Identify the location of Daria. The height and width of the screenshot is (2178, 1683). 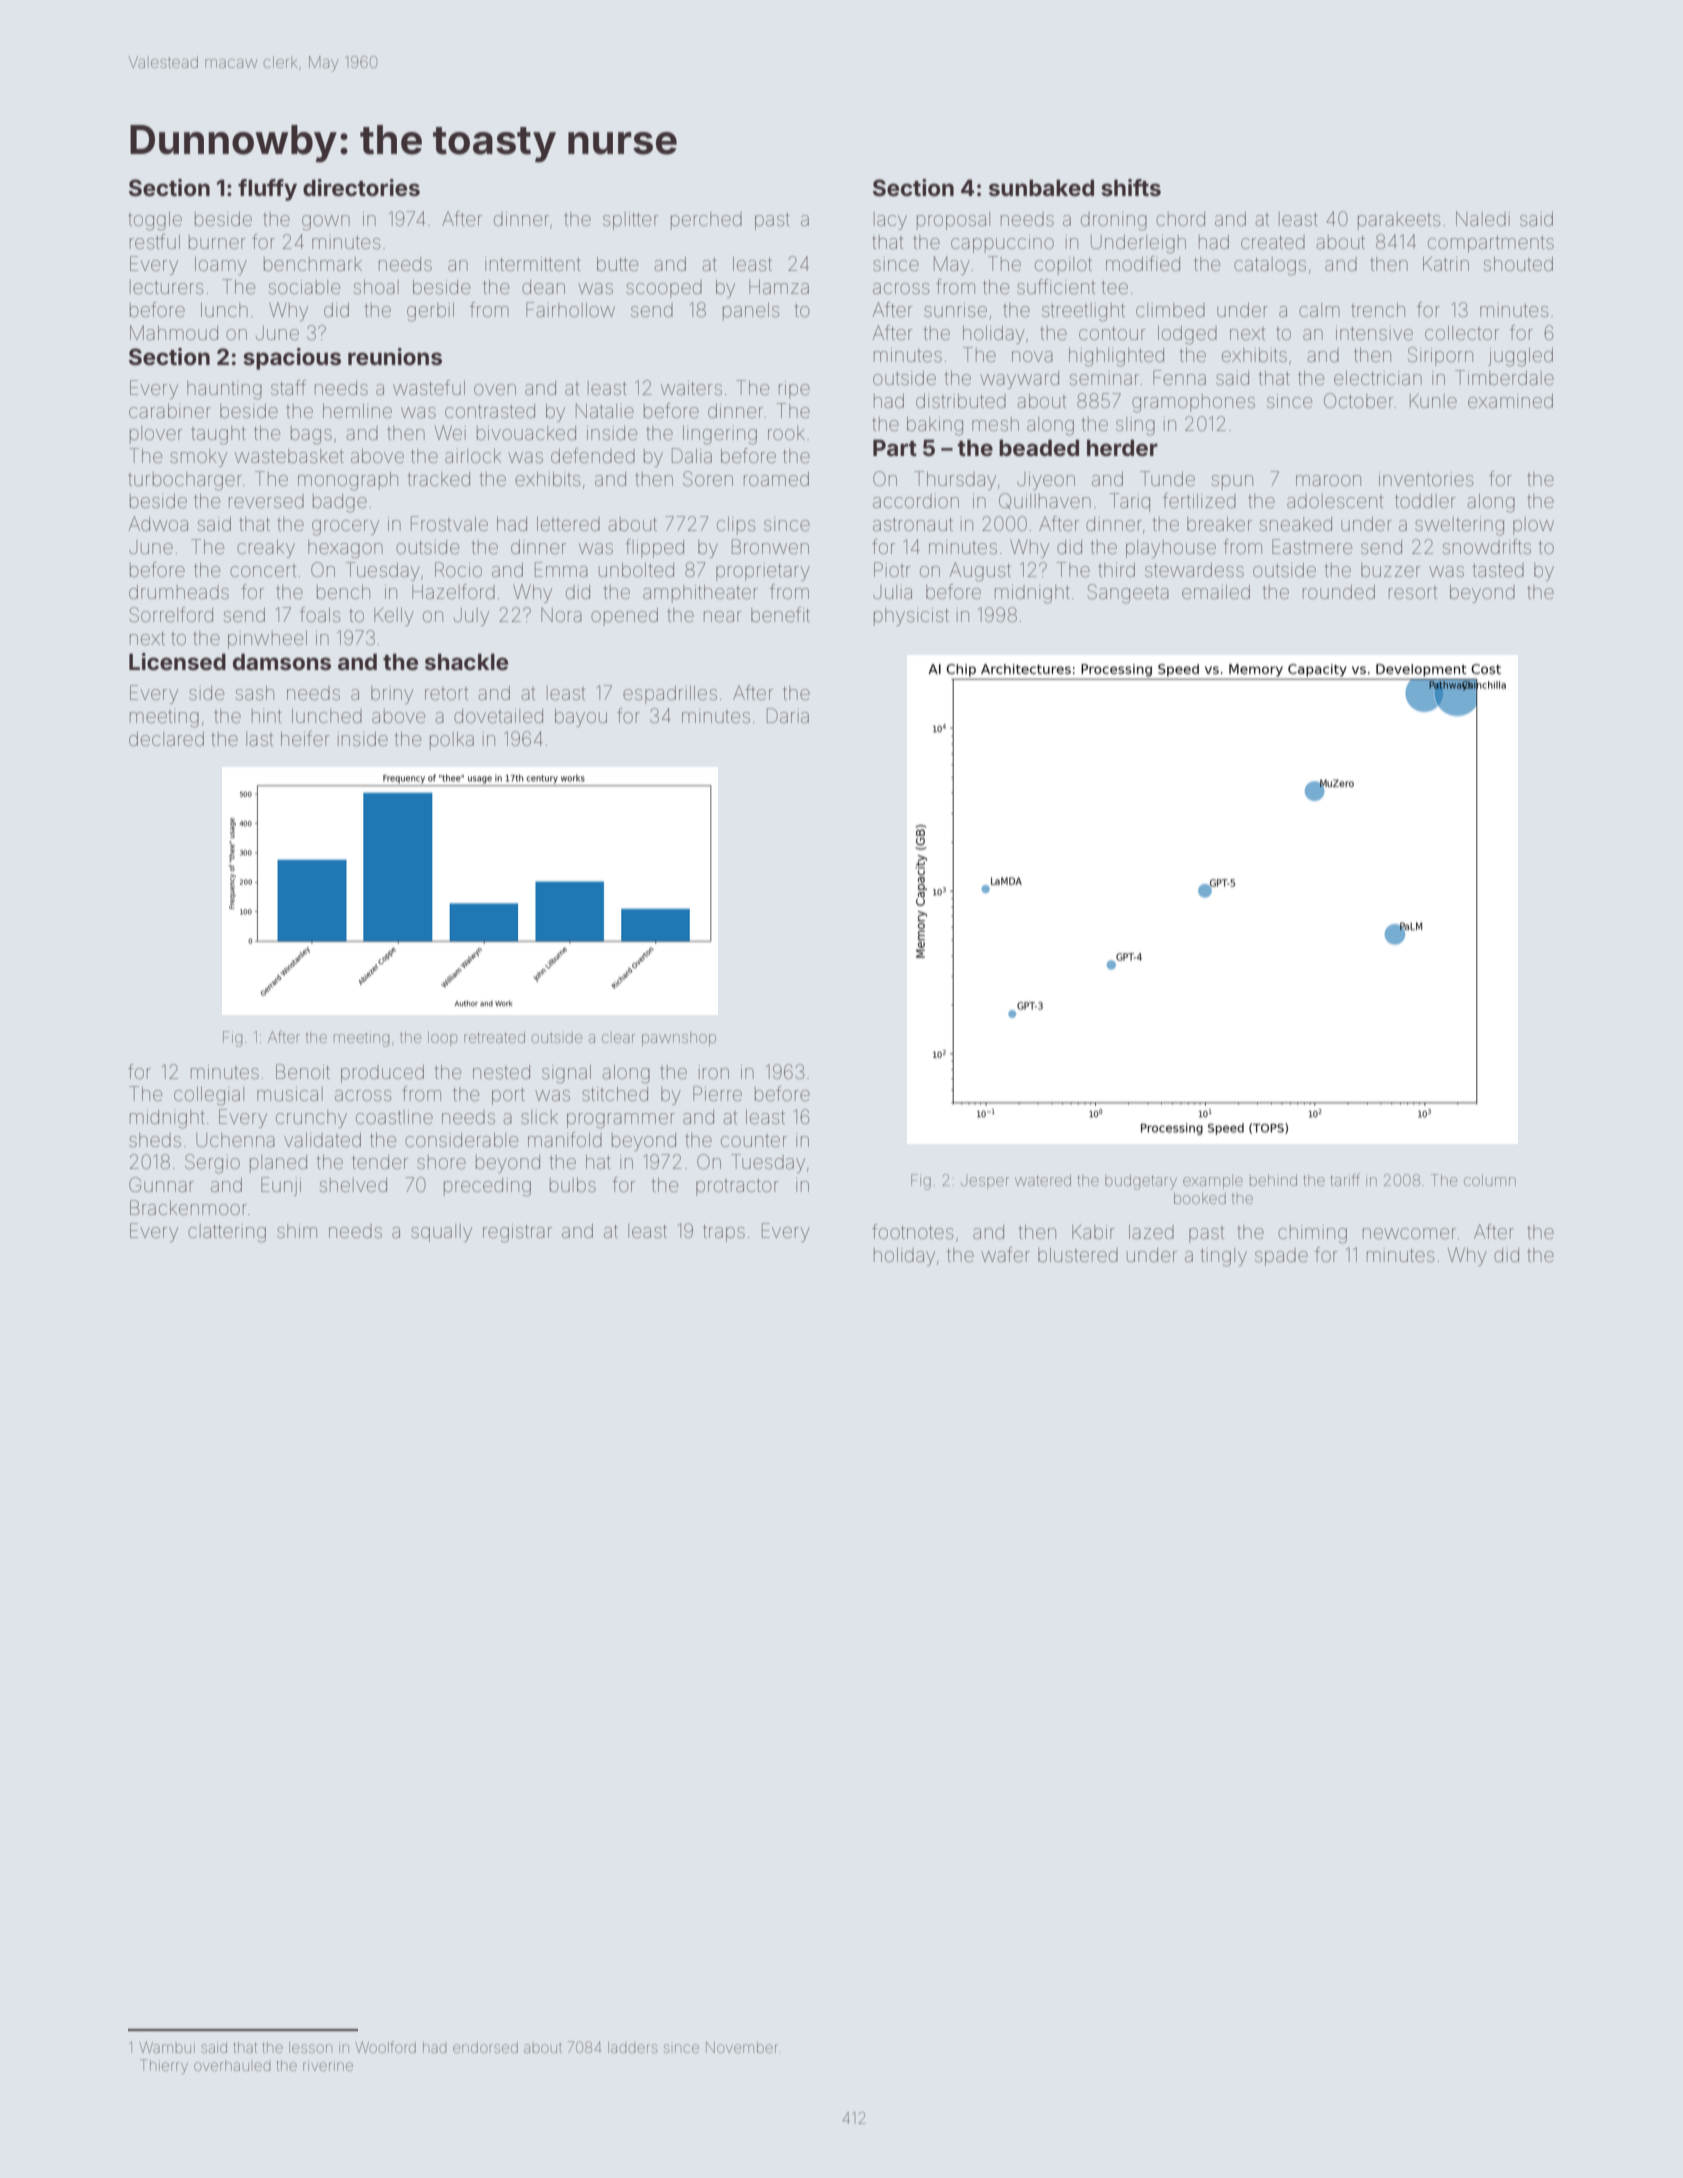
(788, 715).
